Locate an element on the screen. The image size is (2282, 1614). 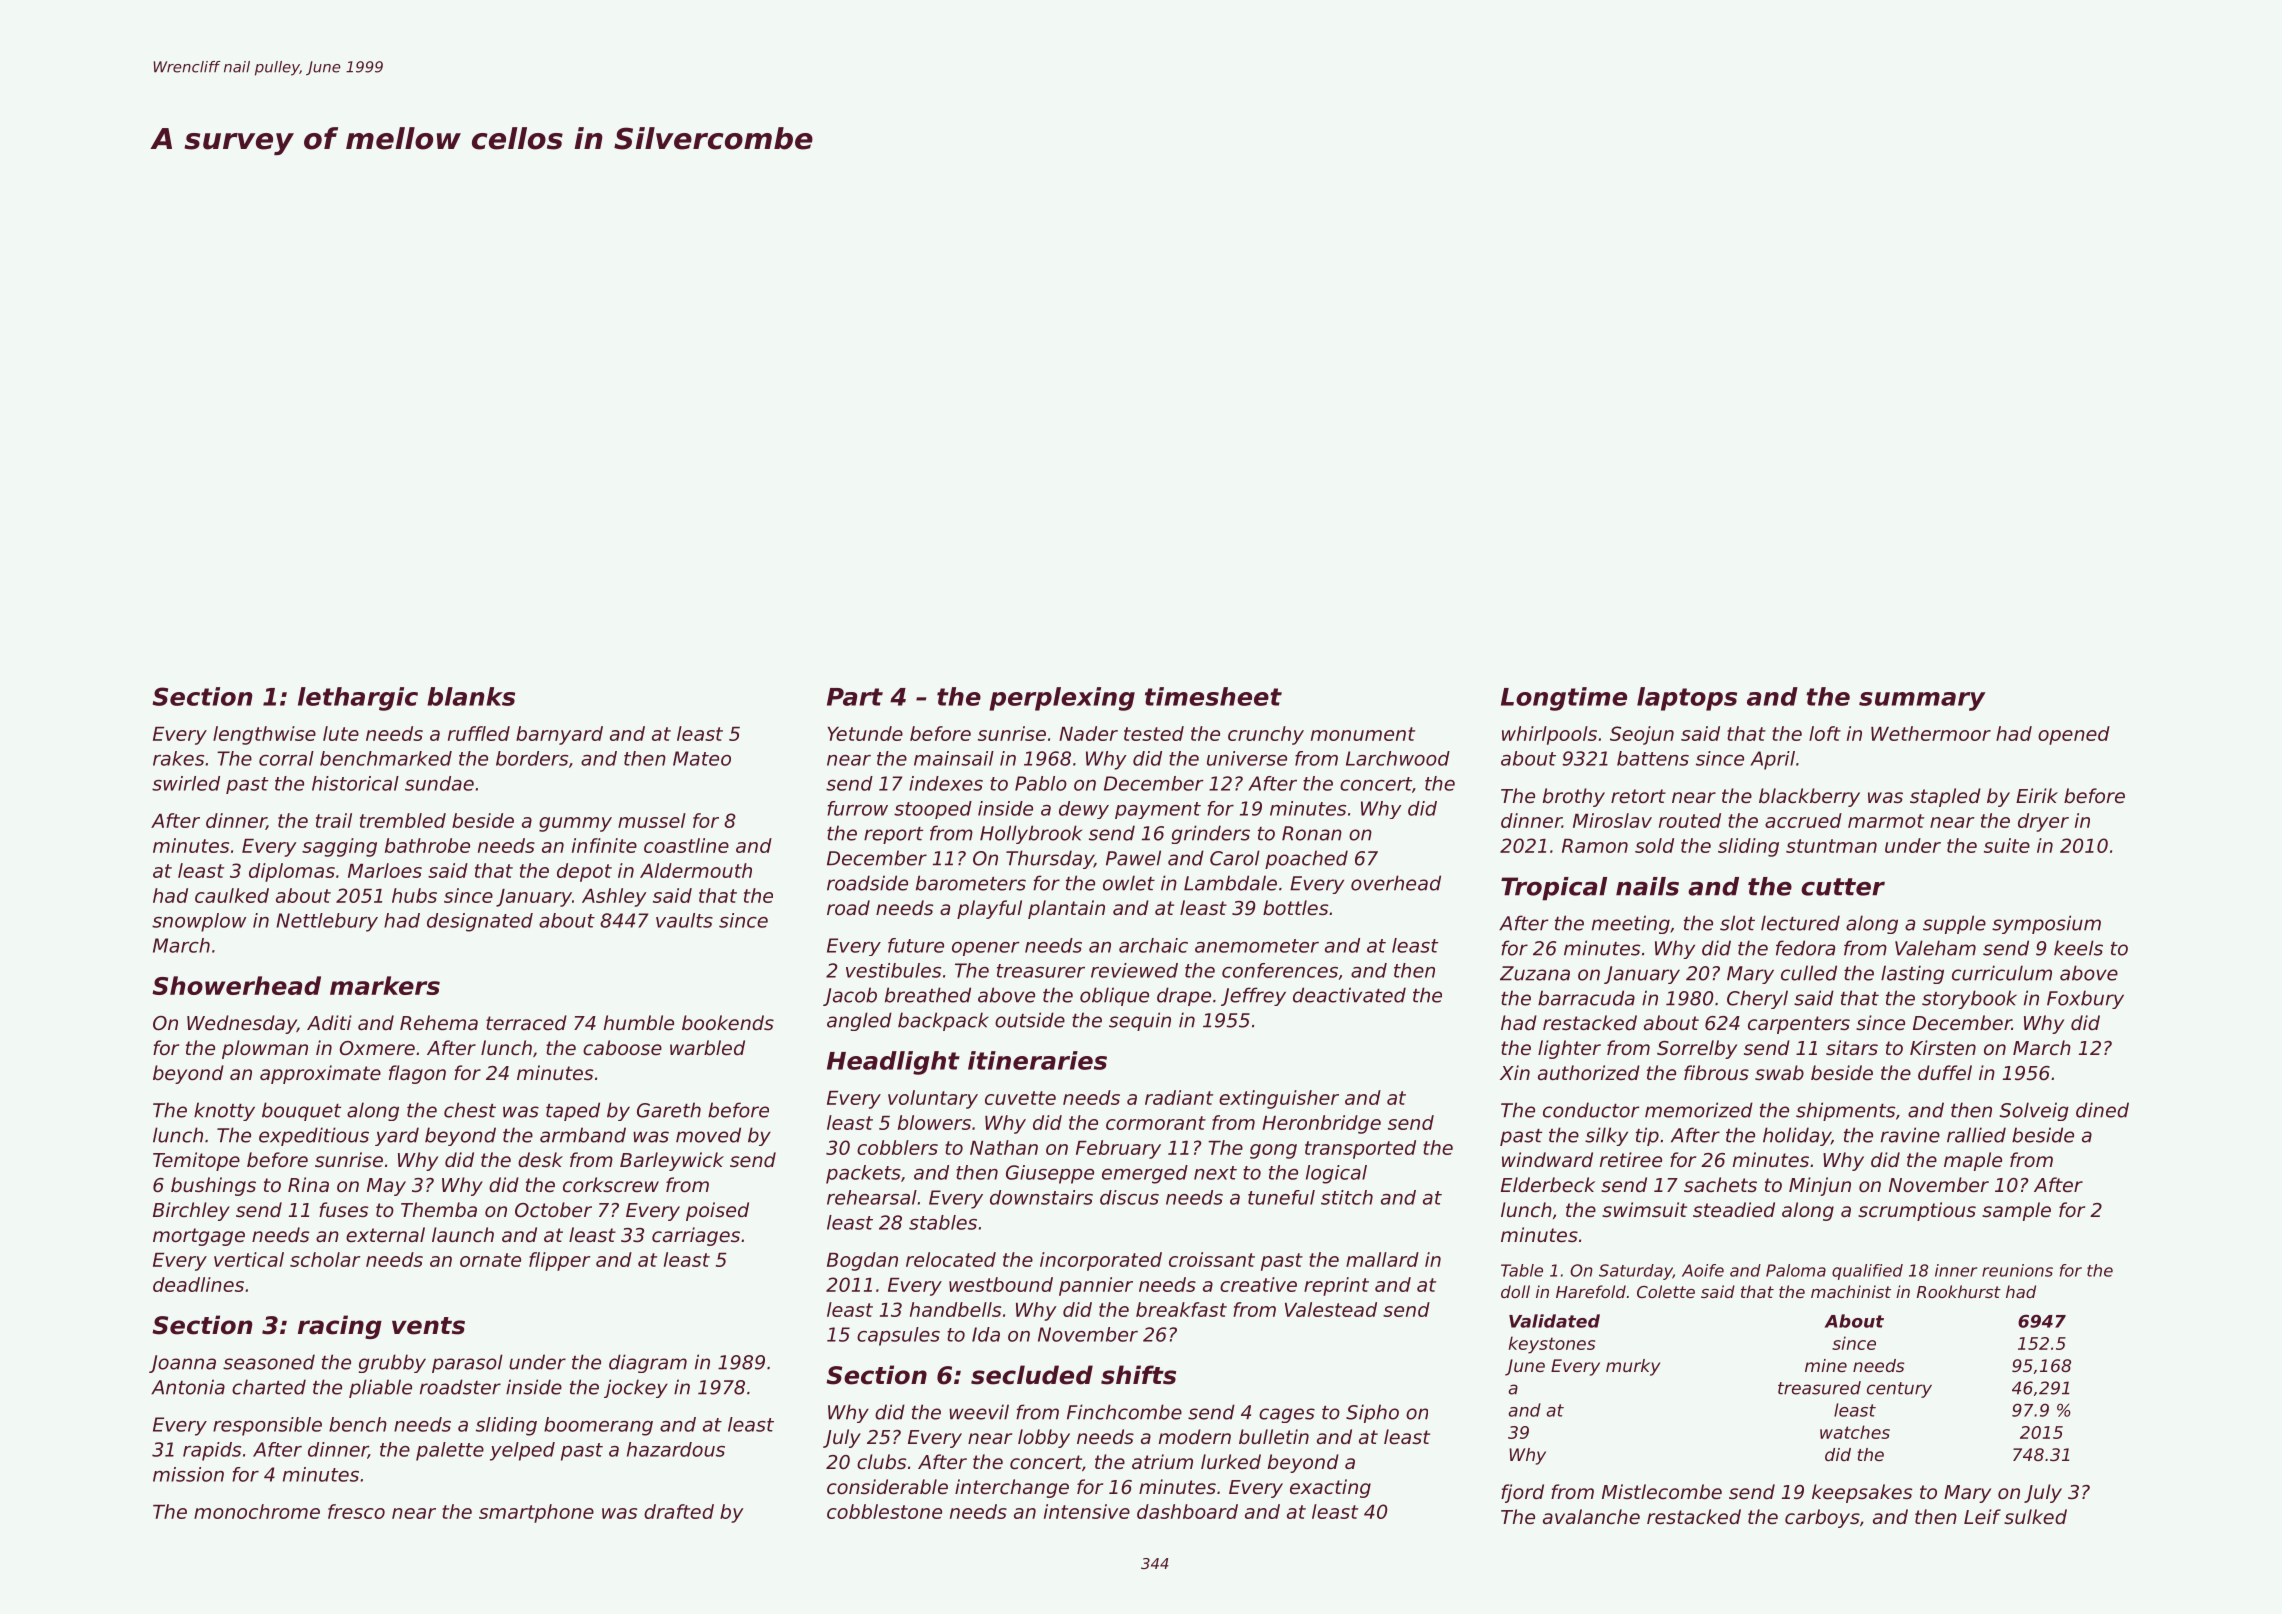
cobblestone is located at coordinates (884, 1511).
